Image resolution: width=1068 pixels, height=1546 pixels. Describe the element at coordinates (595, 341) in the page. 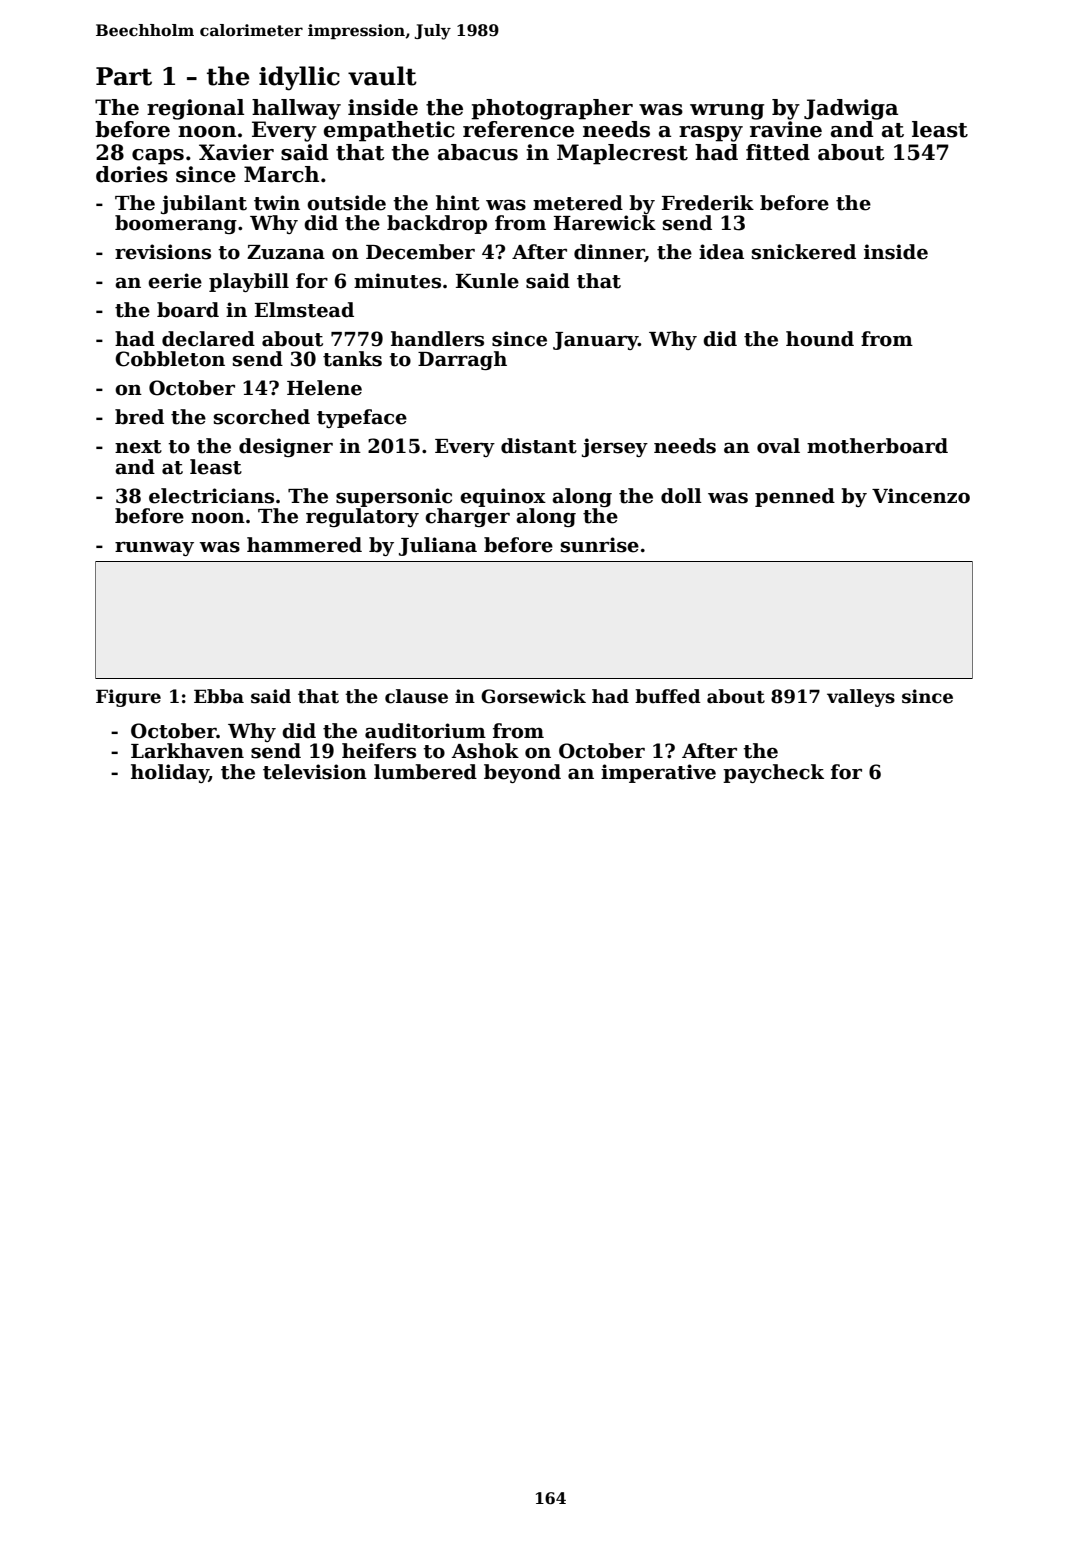

I see `January` at that location.
